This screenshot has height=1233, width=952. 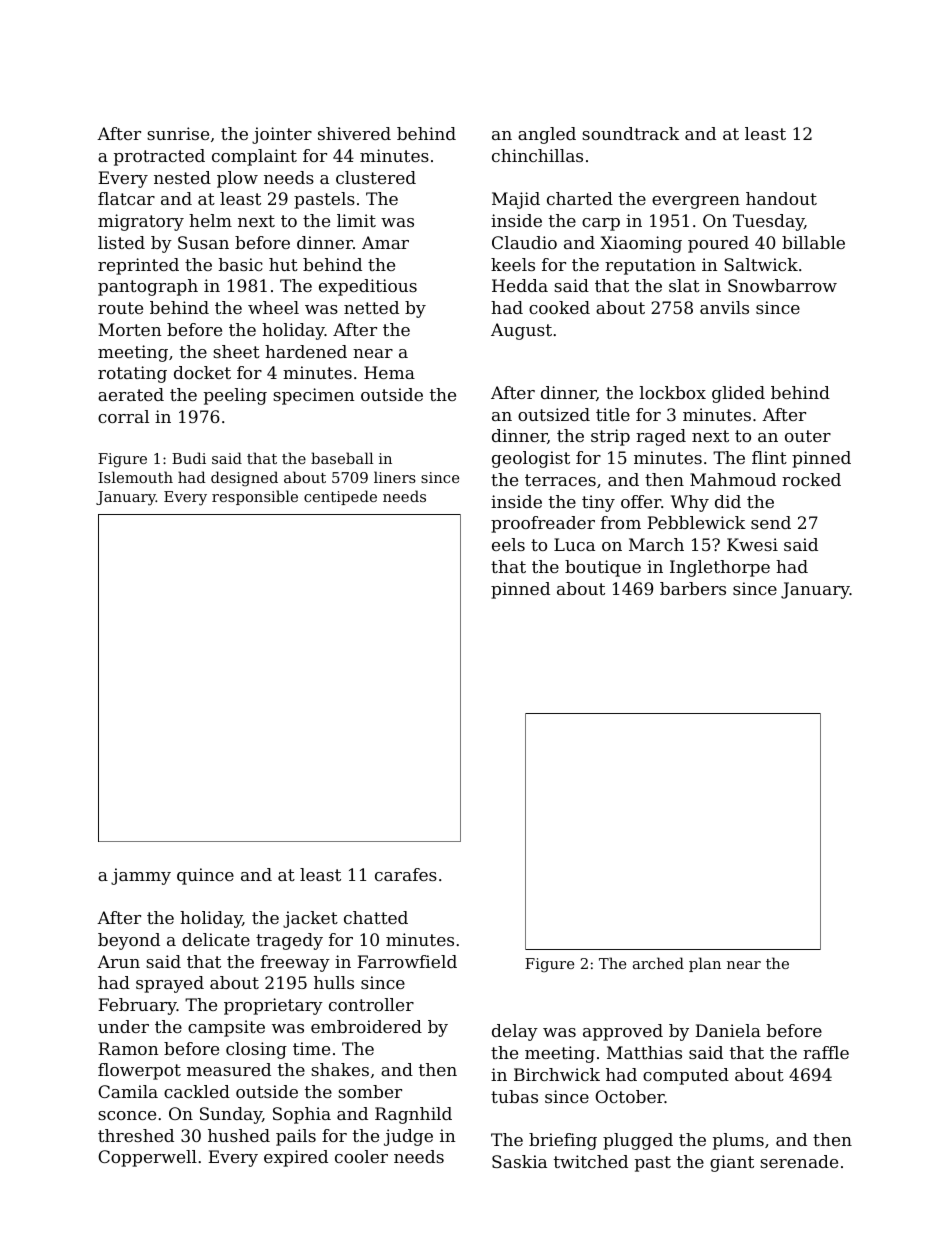 What do you see at coordinates (141, 876) in the screenshot?
I see `jammy` at bounding box center [141, 876].
